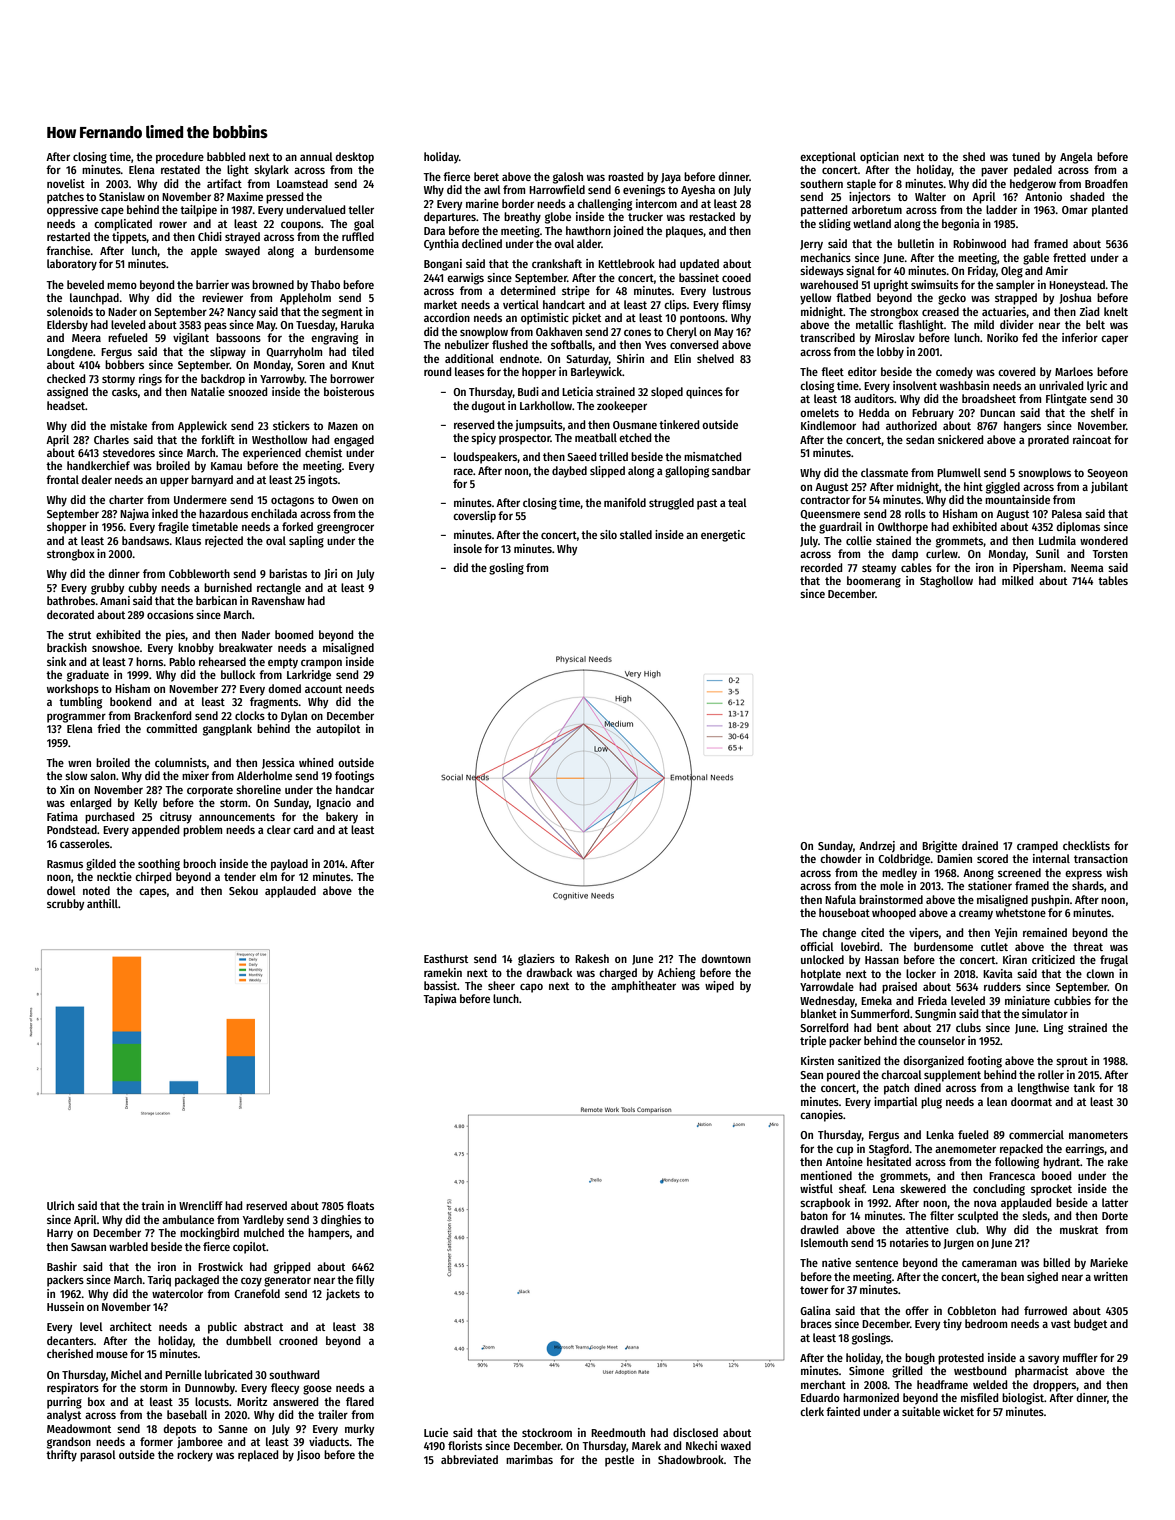 The image size is (1175, 1520). Describe the element at coordinates (66, 905) in the screenshot. I see `scrubby` at that location.
